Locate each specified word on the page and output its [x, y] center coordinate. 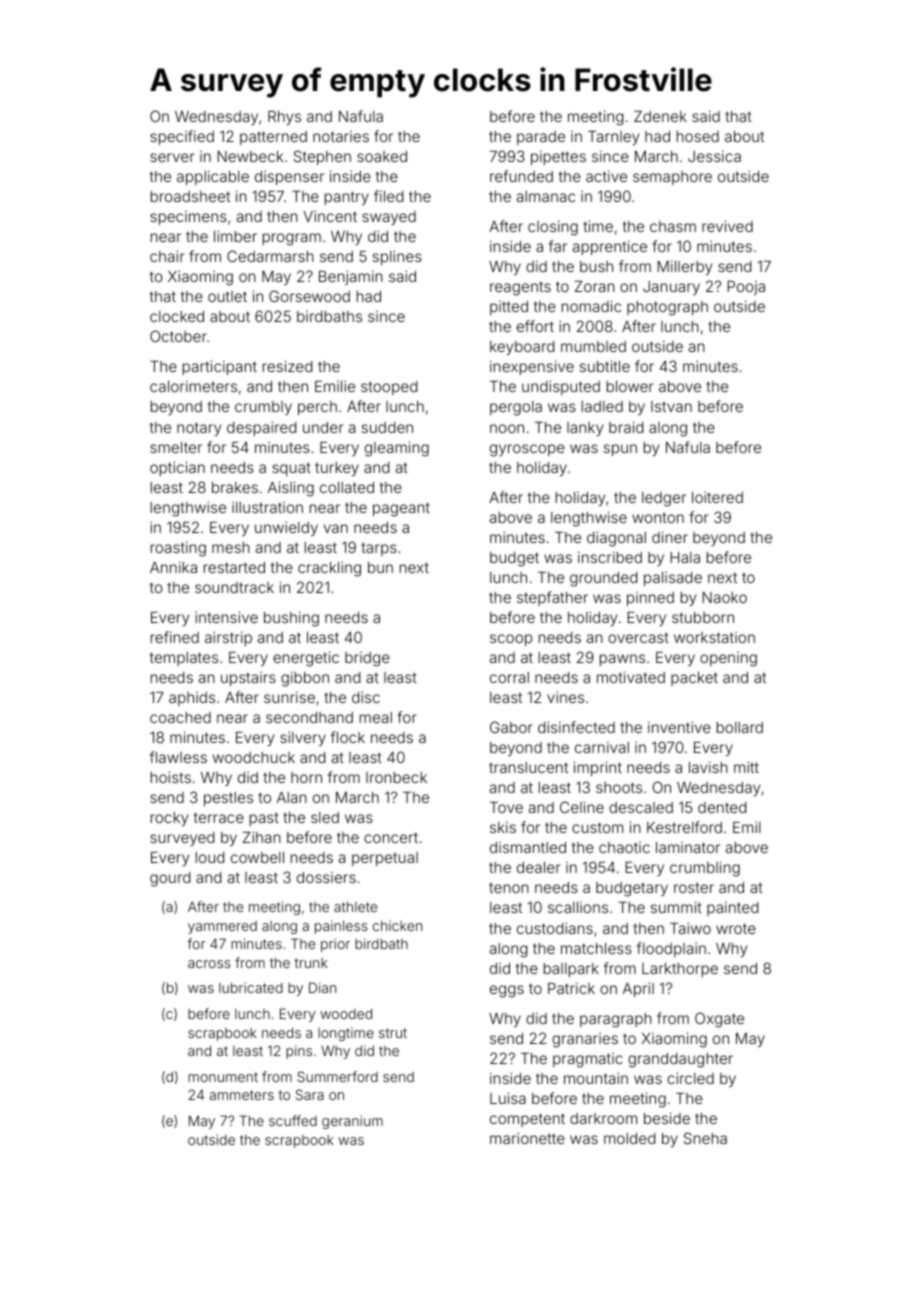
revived [727, 226]
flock [348, 737]
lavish [708, 767]
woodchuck [254, 757]
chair [167, 256]
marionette [527, 1138]
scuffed [293, 1120]
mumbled [593, 346]
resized [287, 366]
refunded [521, 176]
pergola [516, 408]
